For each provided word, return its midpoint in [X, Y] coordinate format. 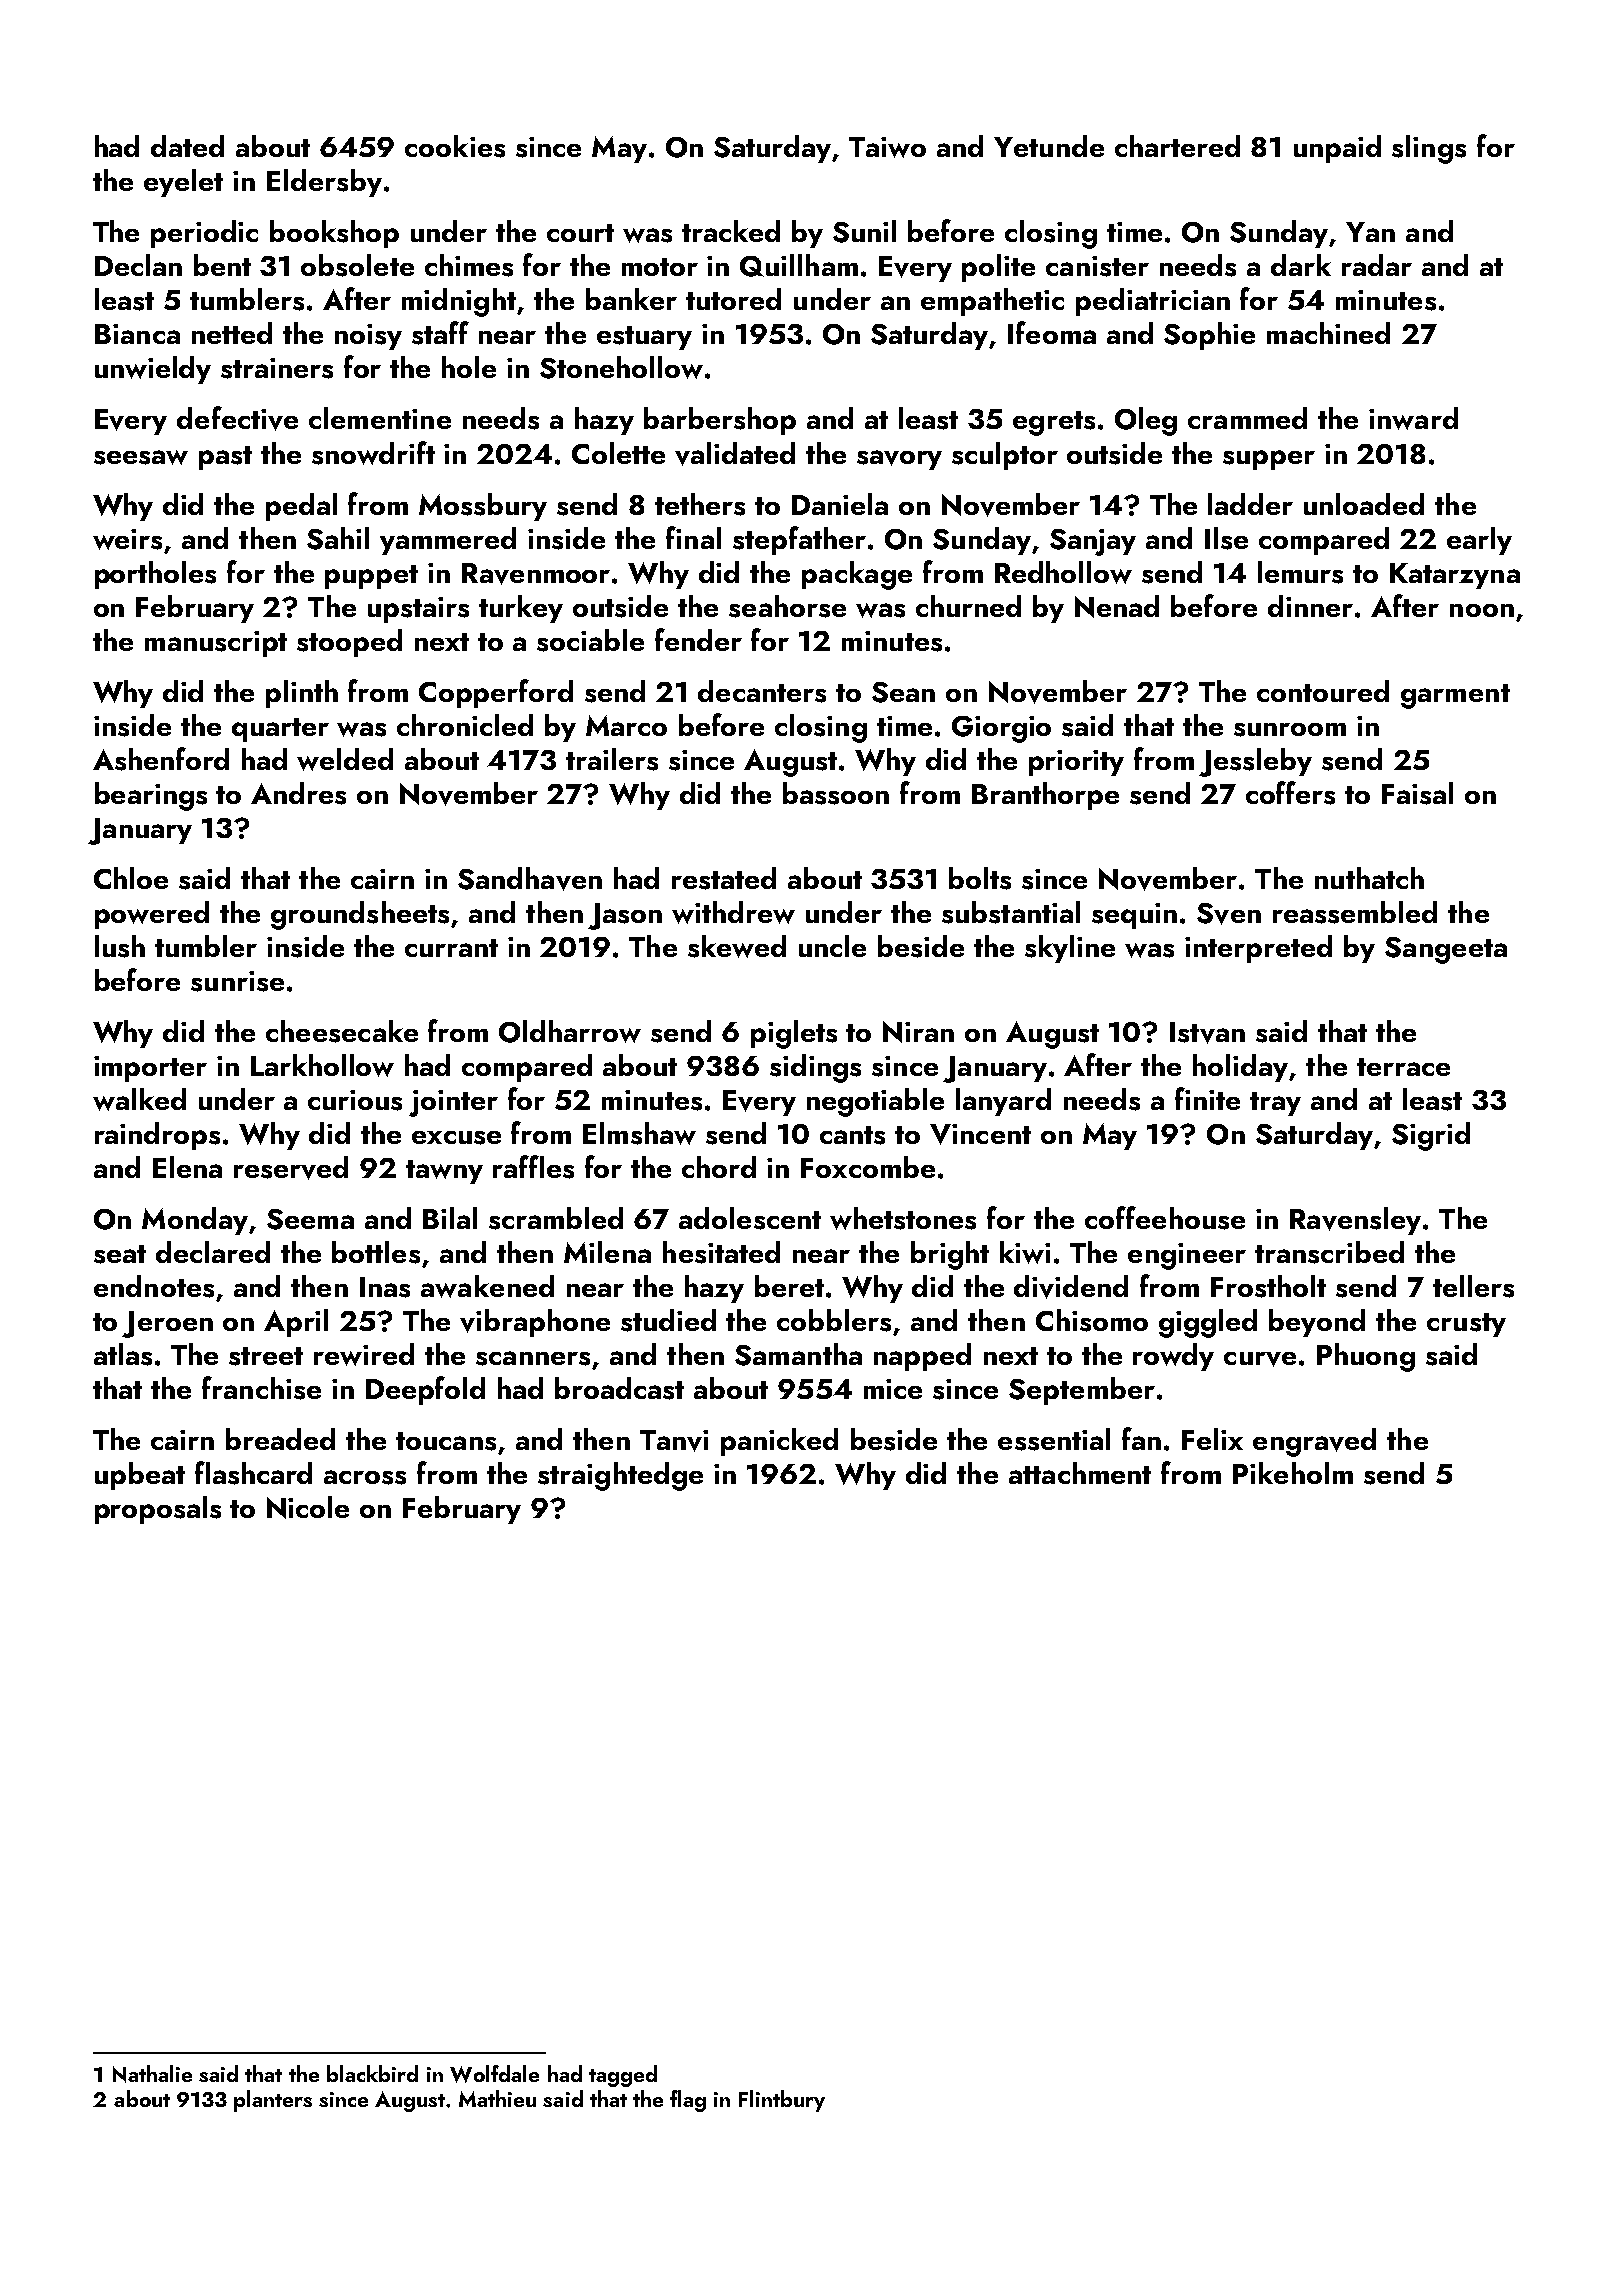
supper [1269, 460]
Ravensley [1355, 1221]
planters [273, 2101]
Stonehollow [621, 367]
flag [688, 2101]
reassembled [1355, 912]
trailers [612, 759]
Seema [310, 1219]
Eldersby [324, 183]
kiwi [1025, 1252]
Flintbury [782, 2101]
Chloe [131, 878]
